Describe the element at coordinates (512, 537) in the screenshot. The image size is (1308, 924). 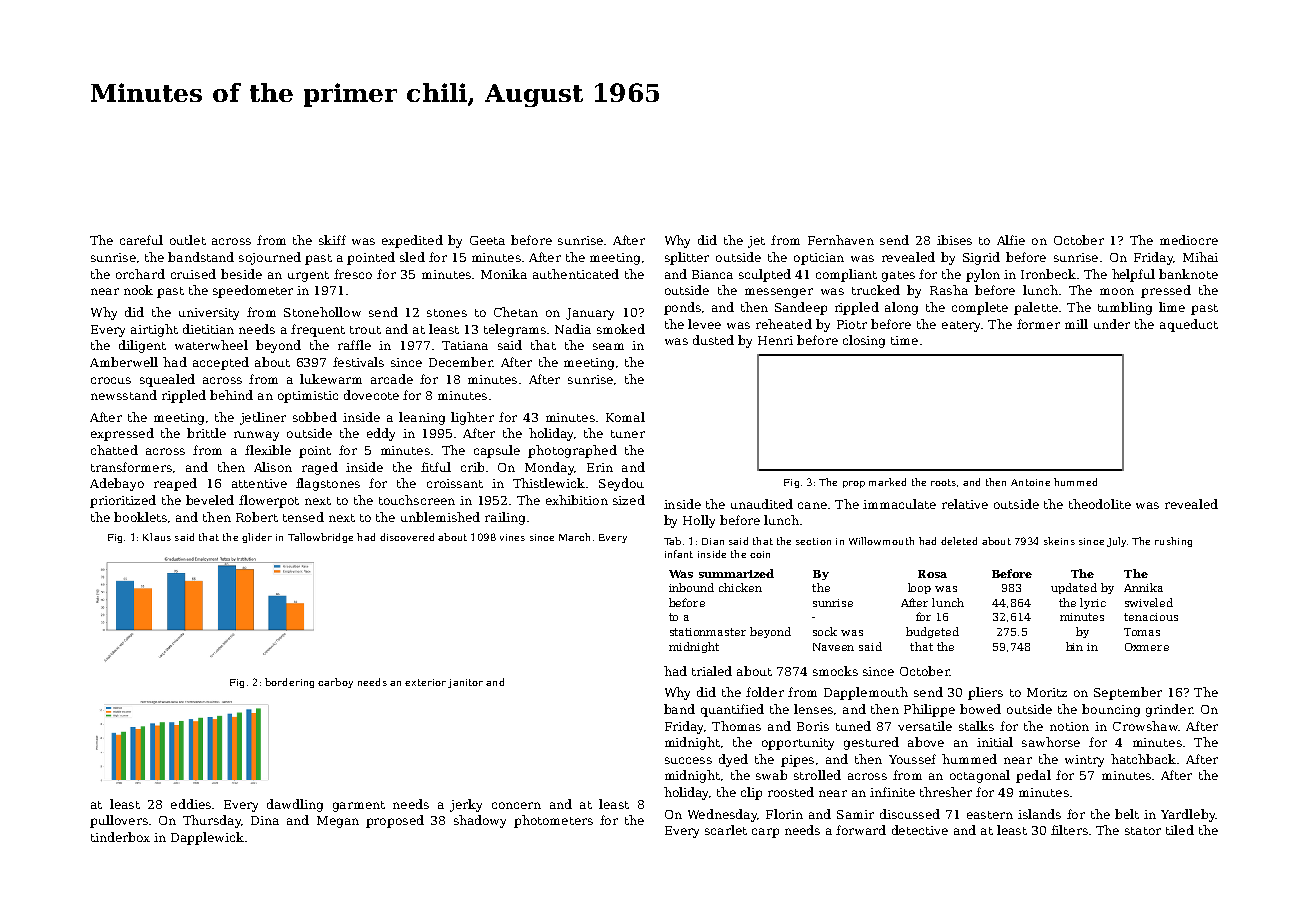
I see `vines` at that location.
